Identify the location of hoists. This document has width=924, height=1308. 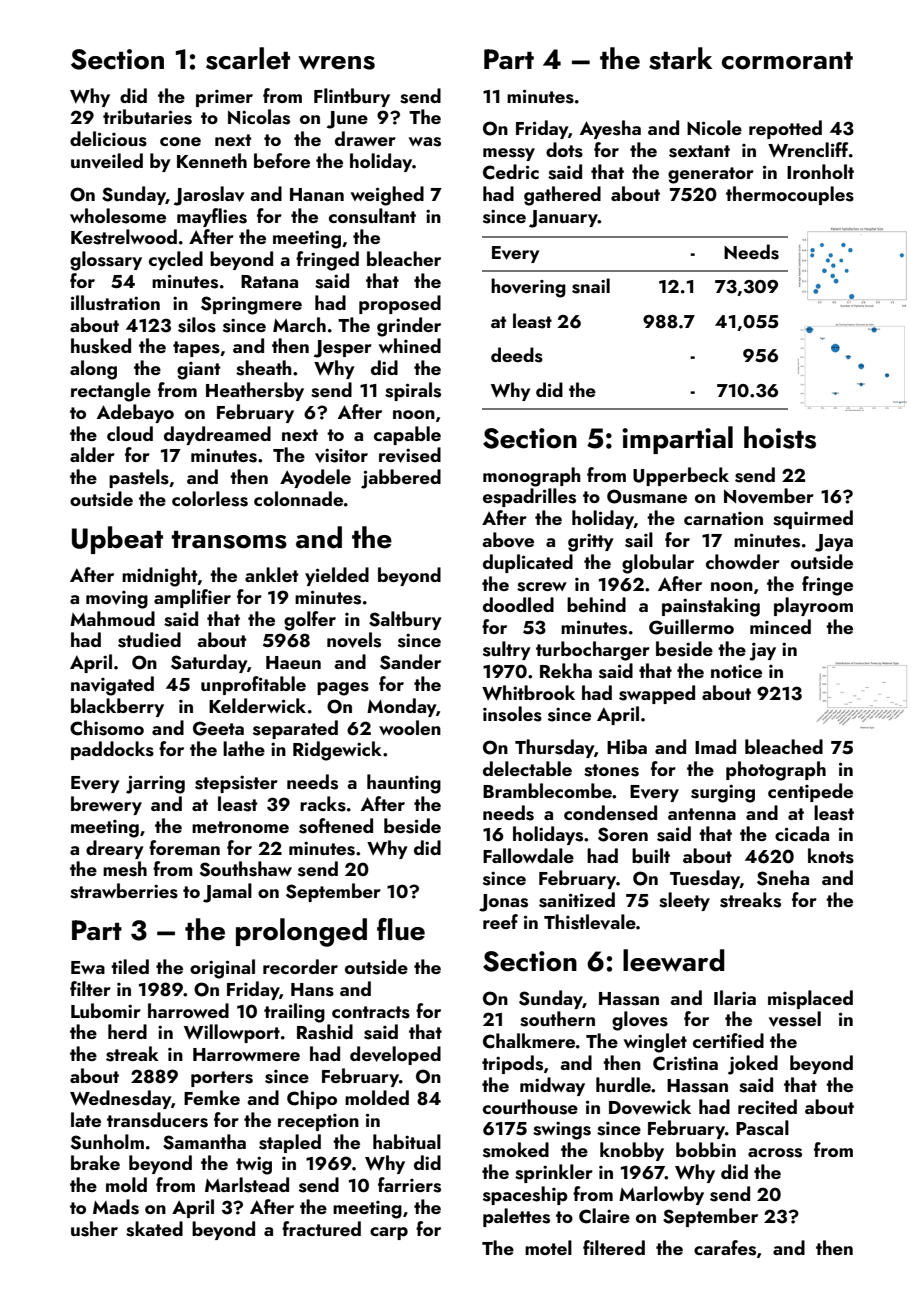
(780, 437).
